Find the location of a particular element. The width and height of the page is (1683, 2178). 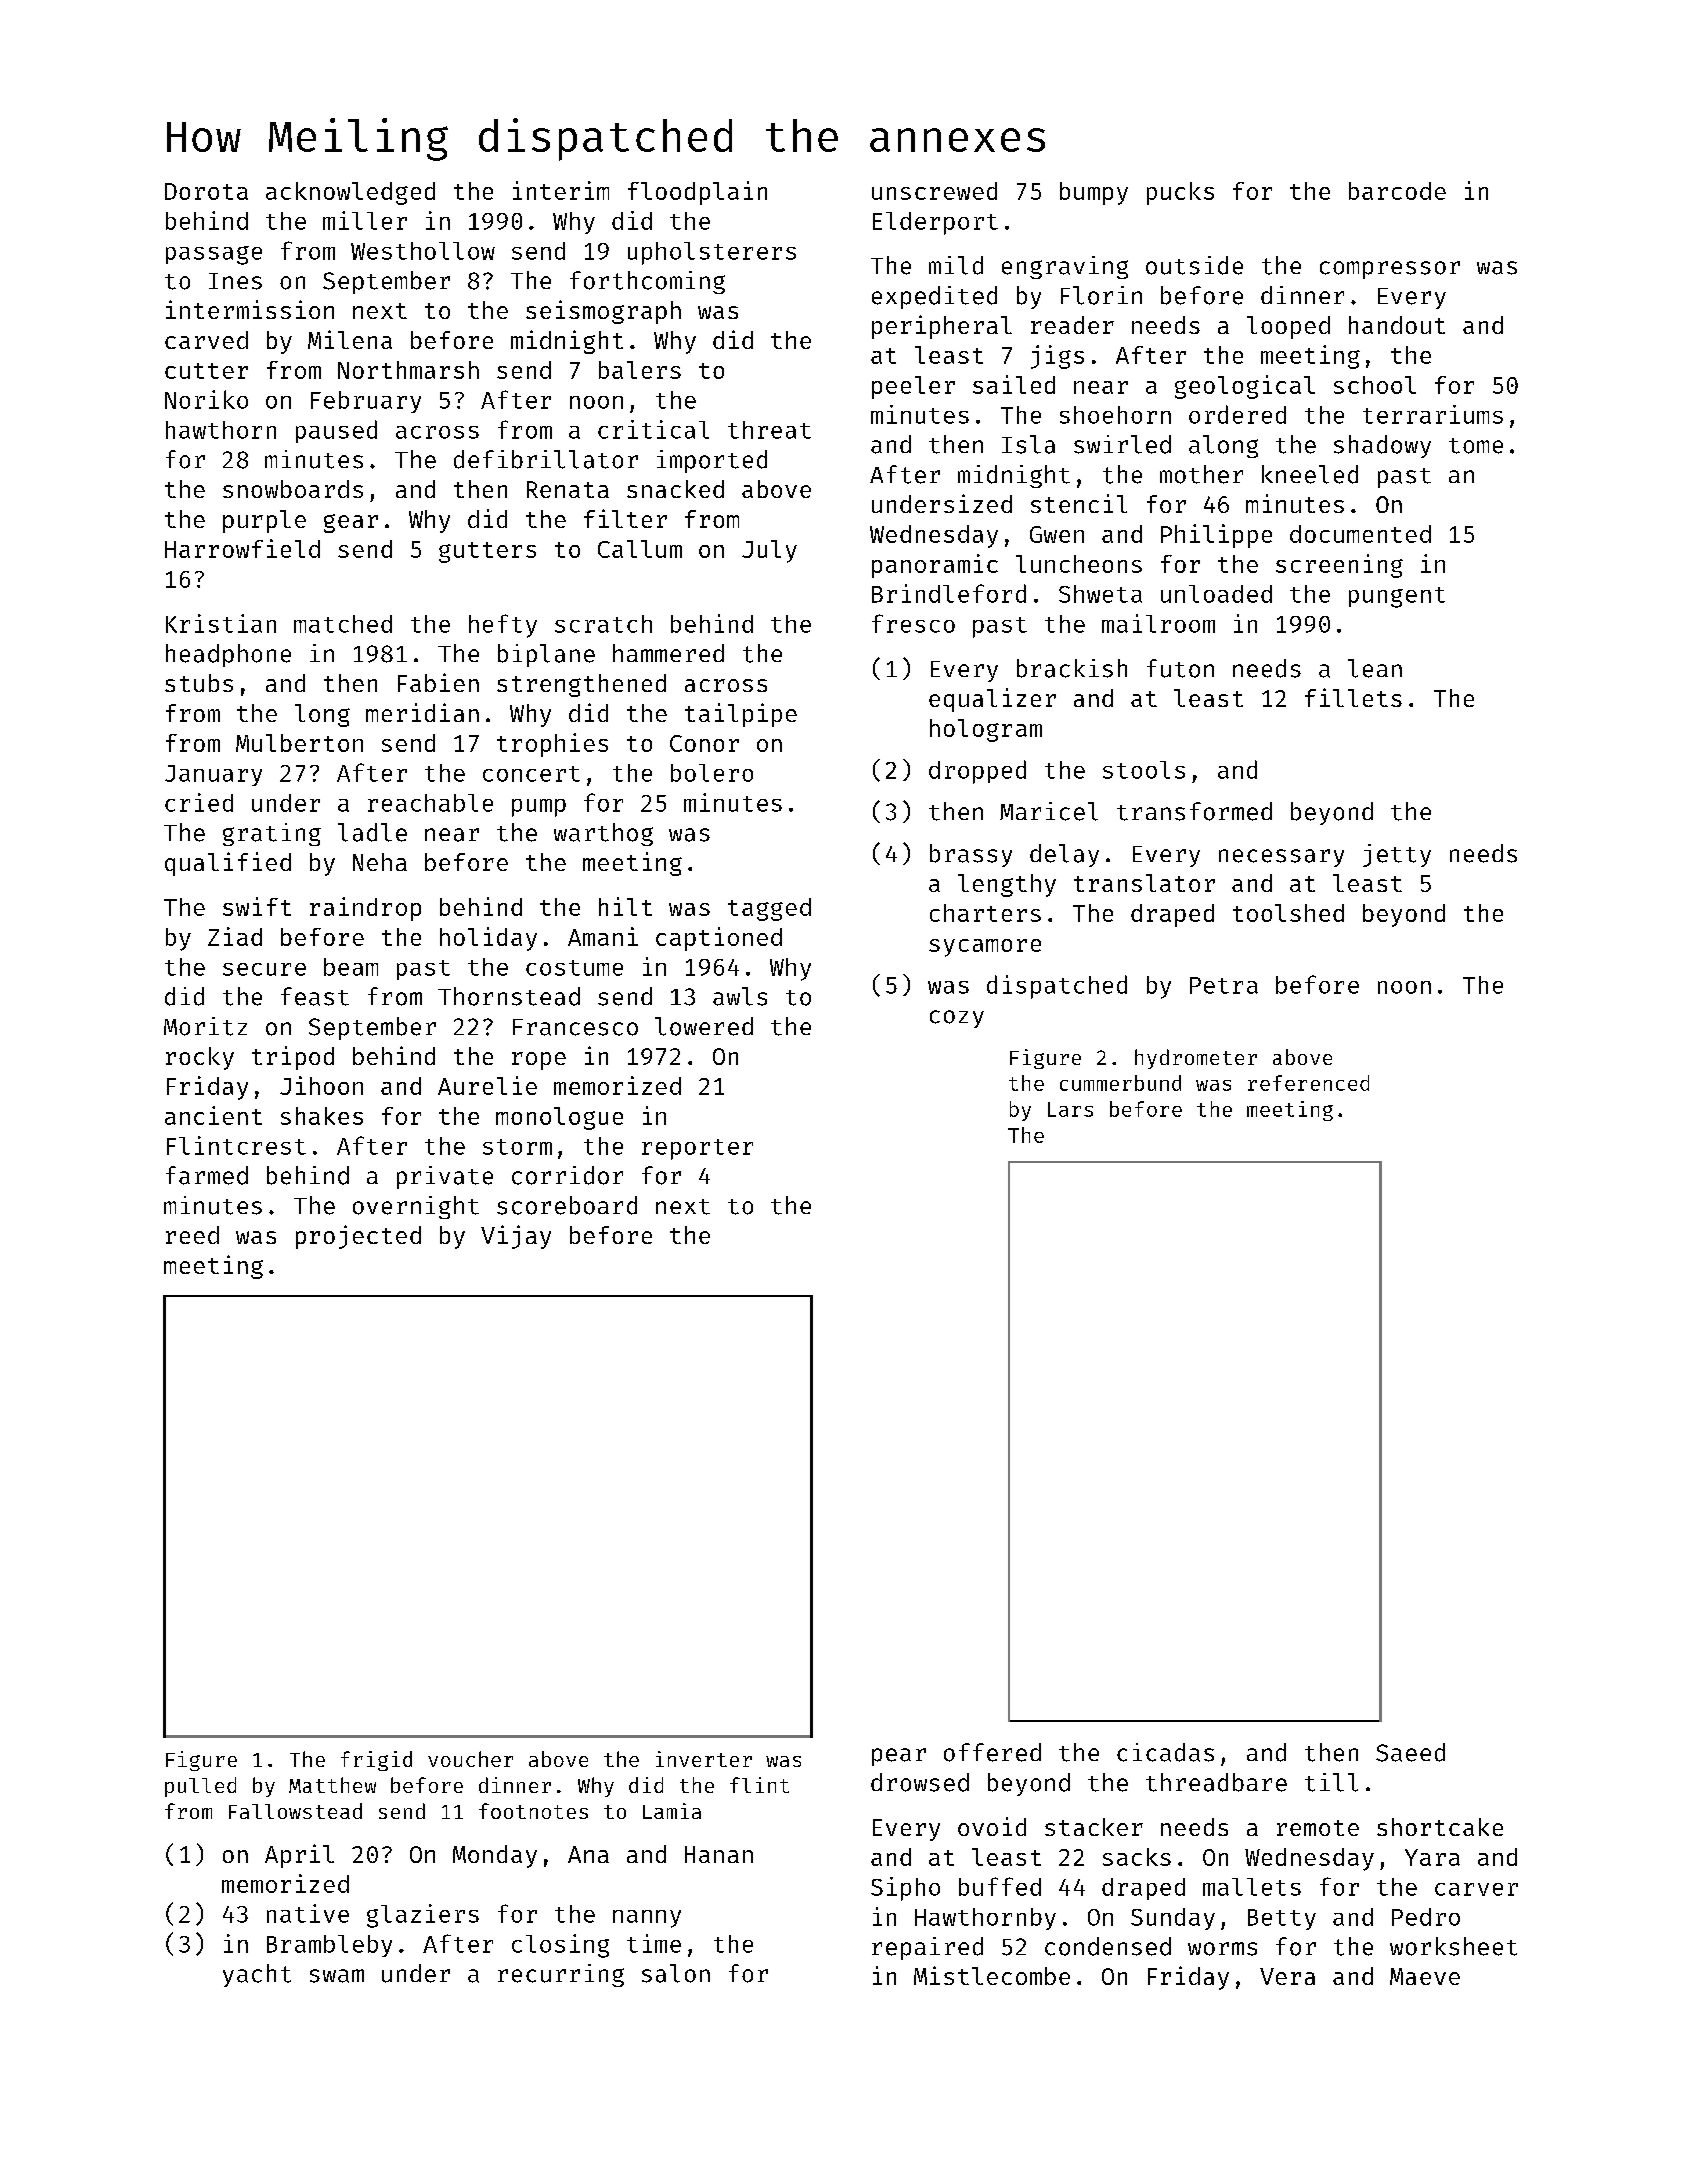

interim is located at coordinates (561, 190).
